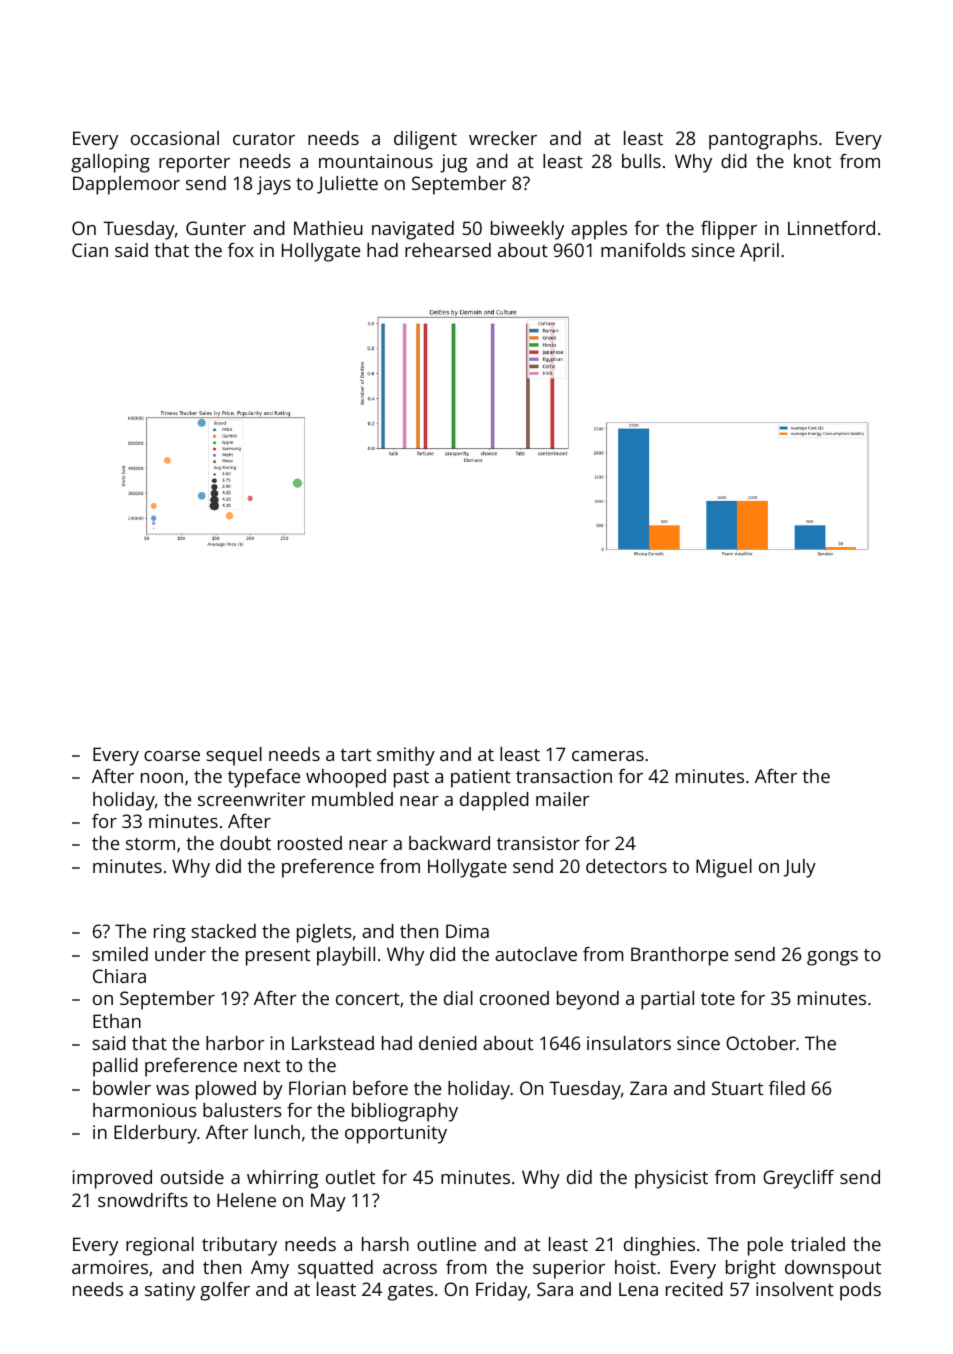 The height and width of the screenshot is (1354, 953). What do you see at coordinates (225, 1291) in the screenshot?
I see `golfer` at bounding box center [225, 1291].
